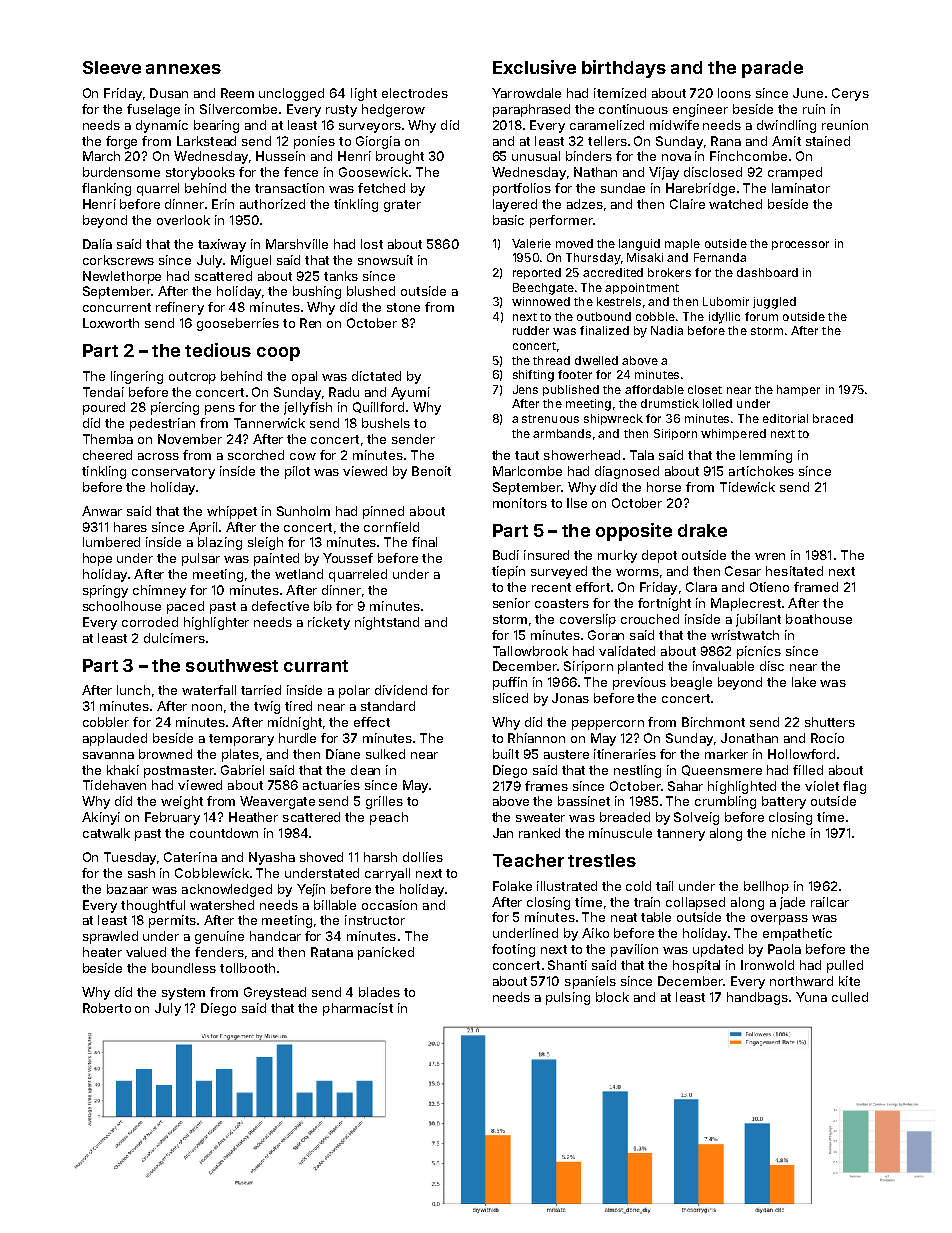 The width and height of the page is (952, 1233). I want to click on dwindling, so click(786, 126).
